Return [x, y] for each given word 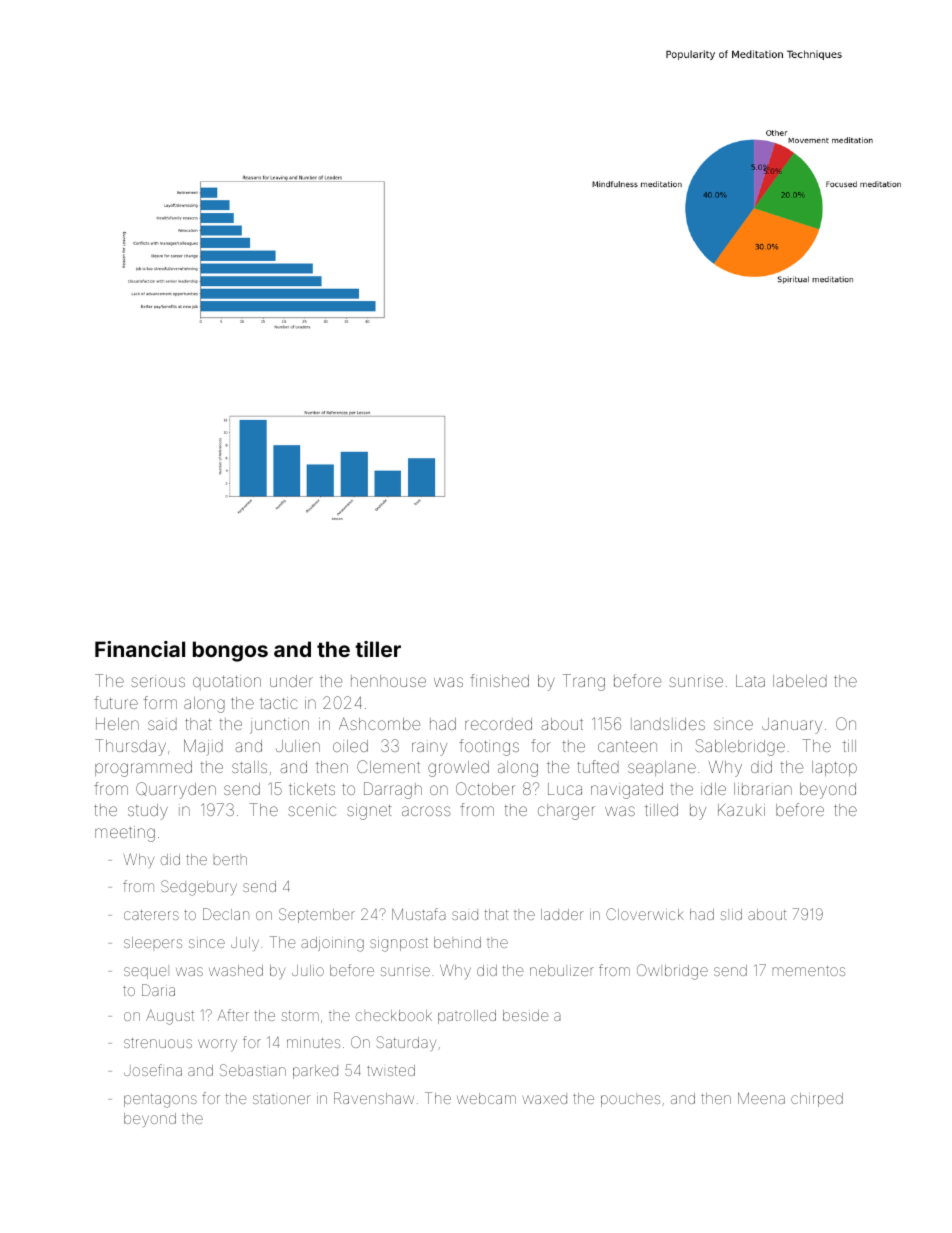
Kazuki [741, 810]
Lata [750, 681]
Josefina [153, 1070]
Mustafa [419, 914]
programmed [143, 769]
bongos [230, 651]
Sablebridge [740, 747]
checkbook [394, 1015]
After [233, 1015]
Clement [388, 766]
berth [230, 860]
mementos [809, 971]
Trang [584, 682]
